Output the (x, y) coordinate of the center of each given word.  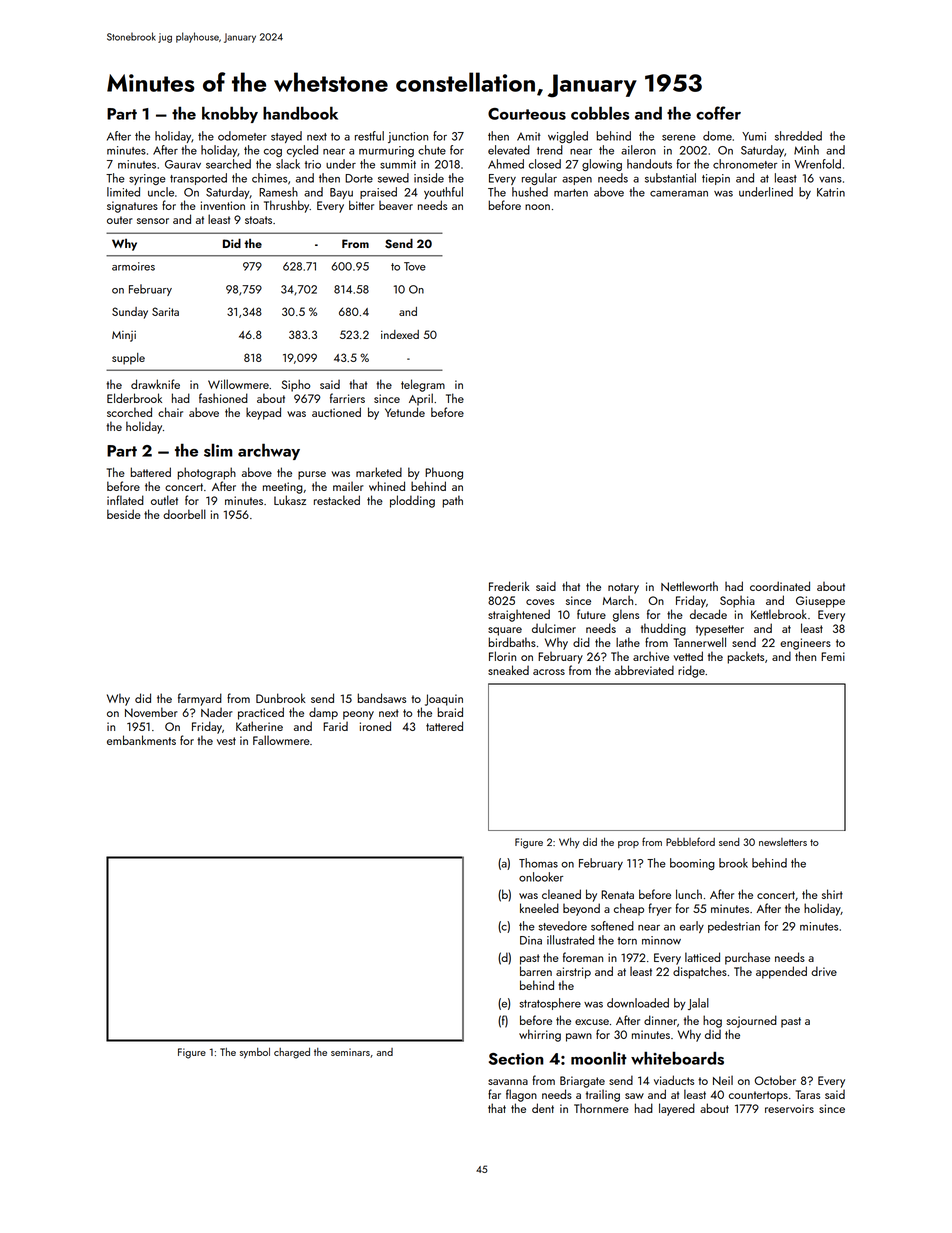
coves (540, 602)
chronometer (745, 164)
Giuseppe (820, 602)
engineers (805, 644)
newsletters (783, 842)
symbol (255, 1053)
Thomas (538, 863)
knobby (230, 114)
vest (226, 741)
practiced (261, 713)
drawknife (155, 384)
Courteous (527, 114)
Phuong (444, 473)
